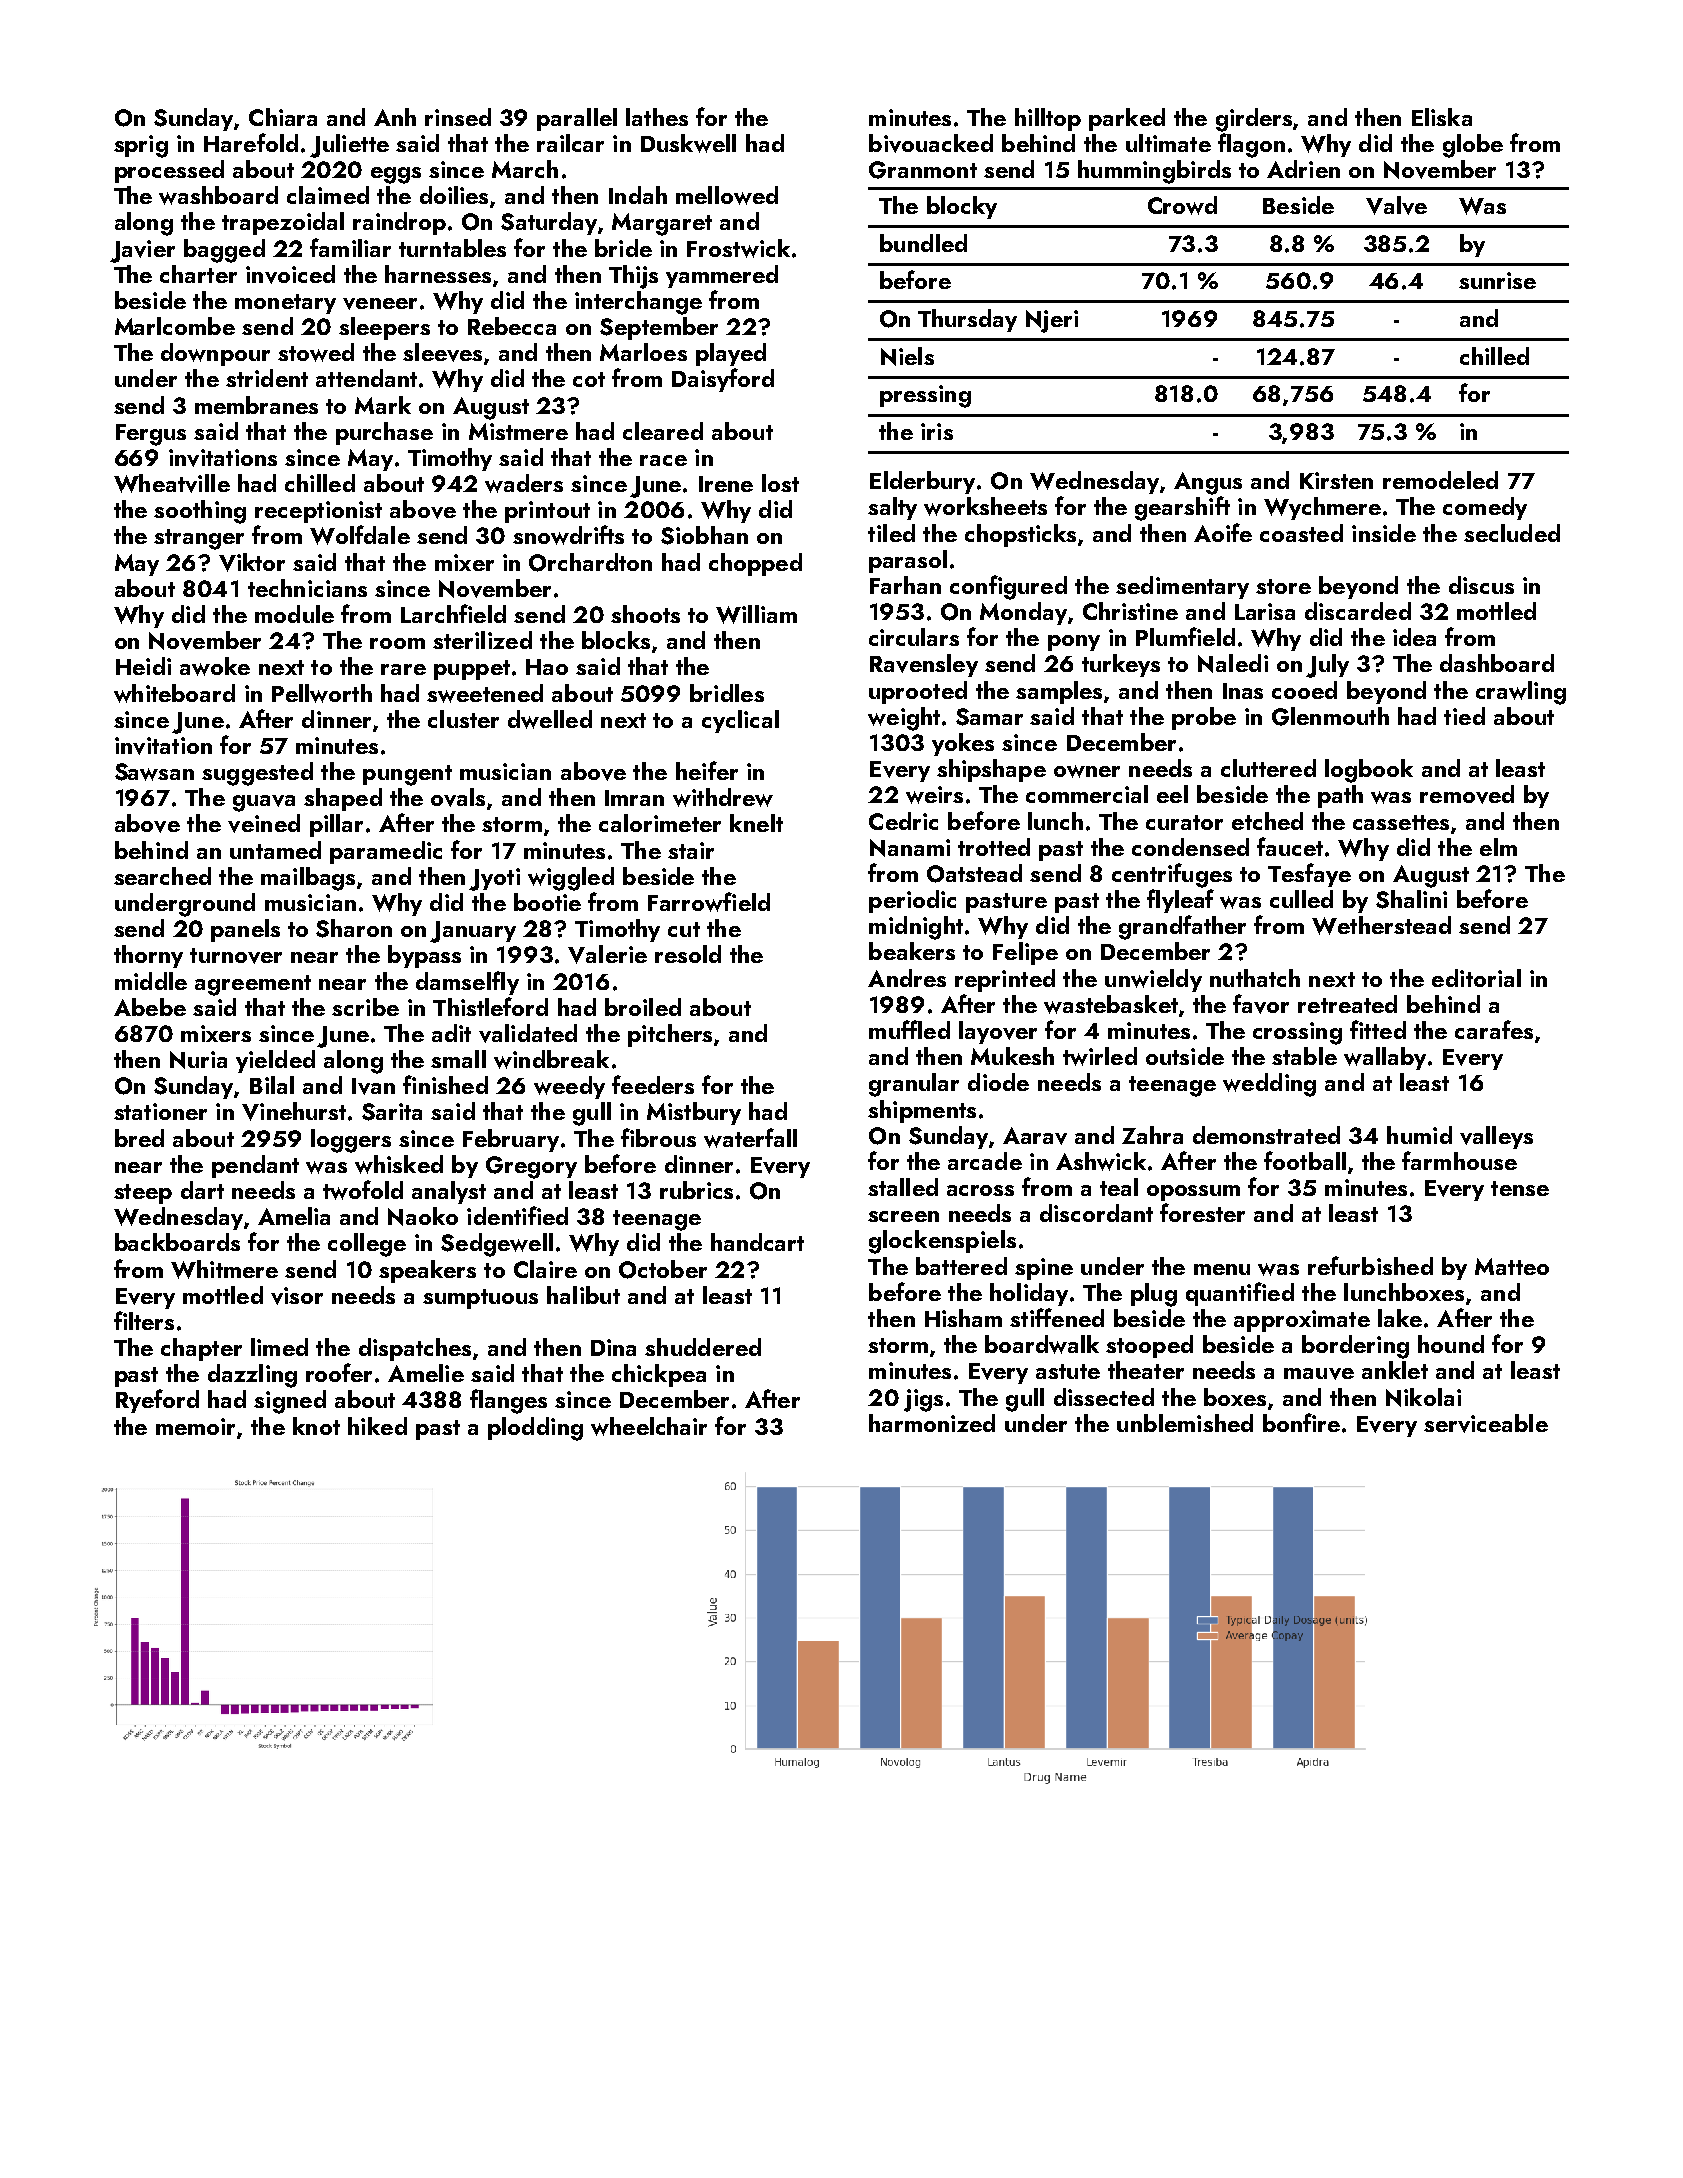 Image resolution: width=1683 pixels, height=2178 pixels. I want to click on grandfather, so click(1182, 927).
